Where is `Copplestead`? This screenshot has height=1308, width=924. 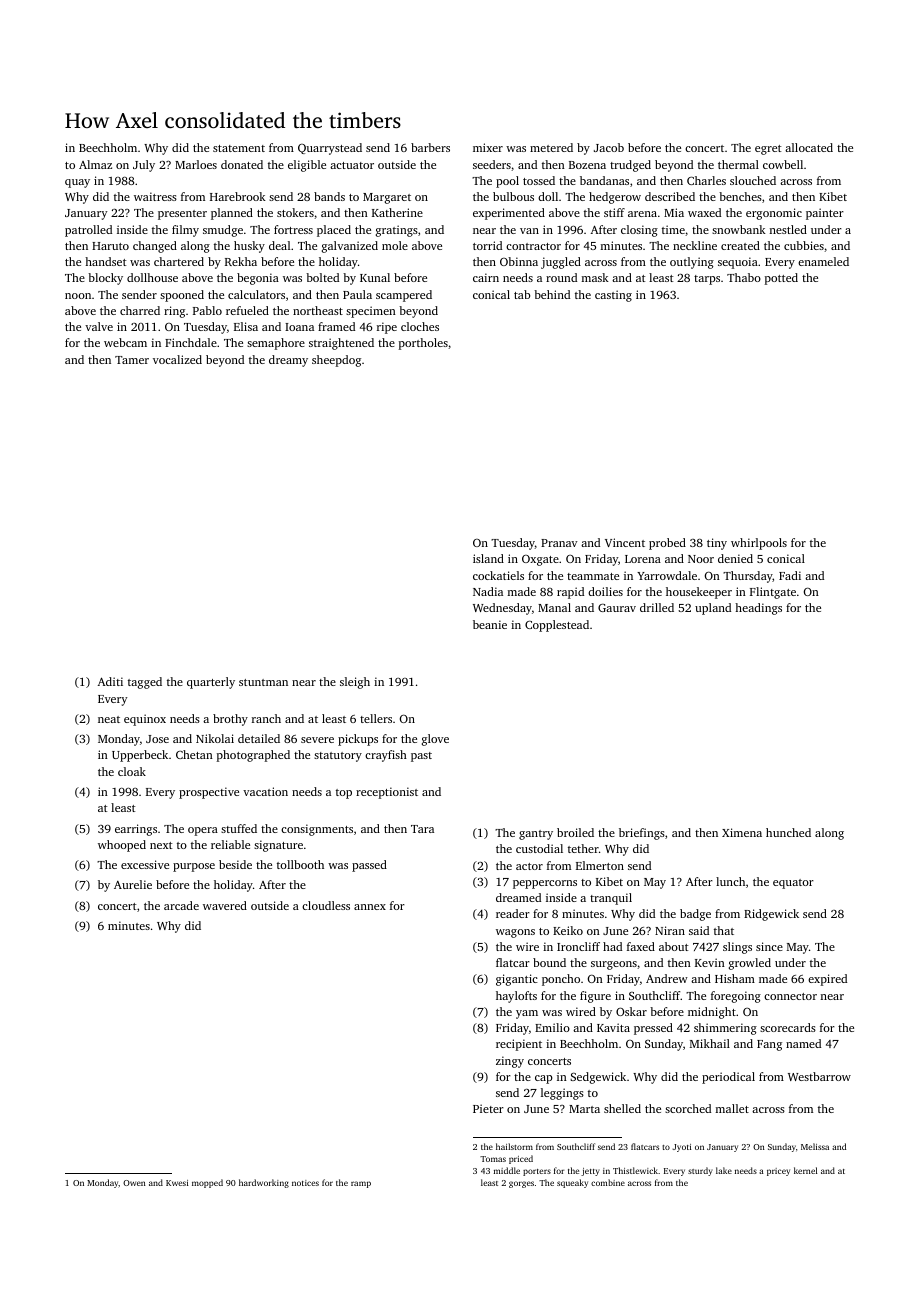
Copplestead is located at coordinates (557, 626).
